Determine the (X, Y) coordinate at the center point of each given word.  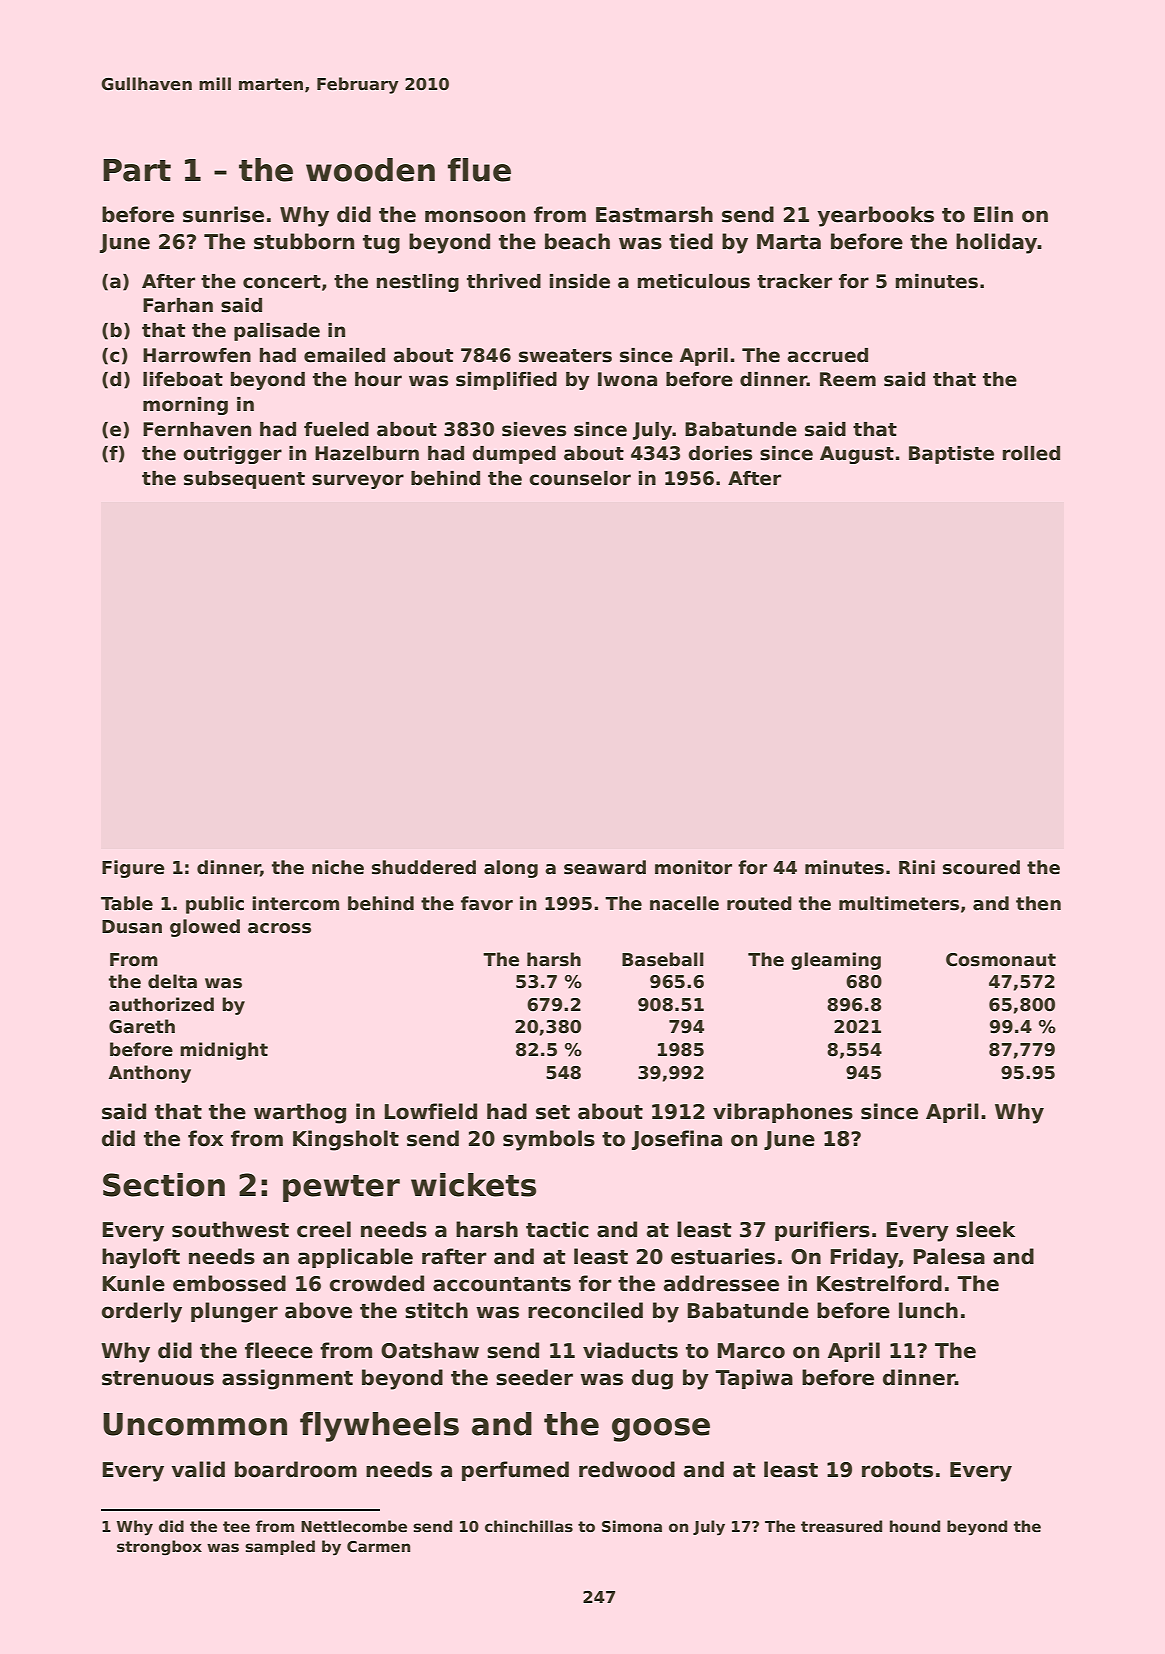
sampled (280, 1547)
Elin (993, 214)
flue (479, 170)
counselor (580, 478)
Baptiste (951, 455)
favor (487, 903)
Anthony (150, 1074)
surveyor (358, 481)
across (279, 928)
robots (897, 1469)
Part (137, 170)
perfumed (515, 1471)
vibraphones (783, 1113)
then (1038, 903)
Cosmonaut (1001, 960)
